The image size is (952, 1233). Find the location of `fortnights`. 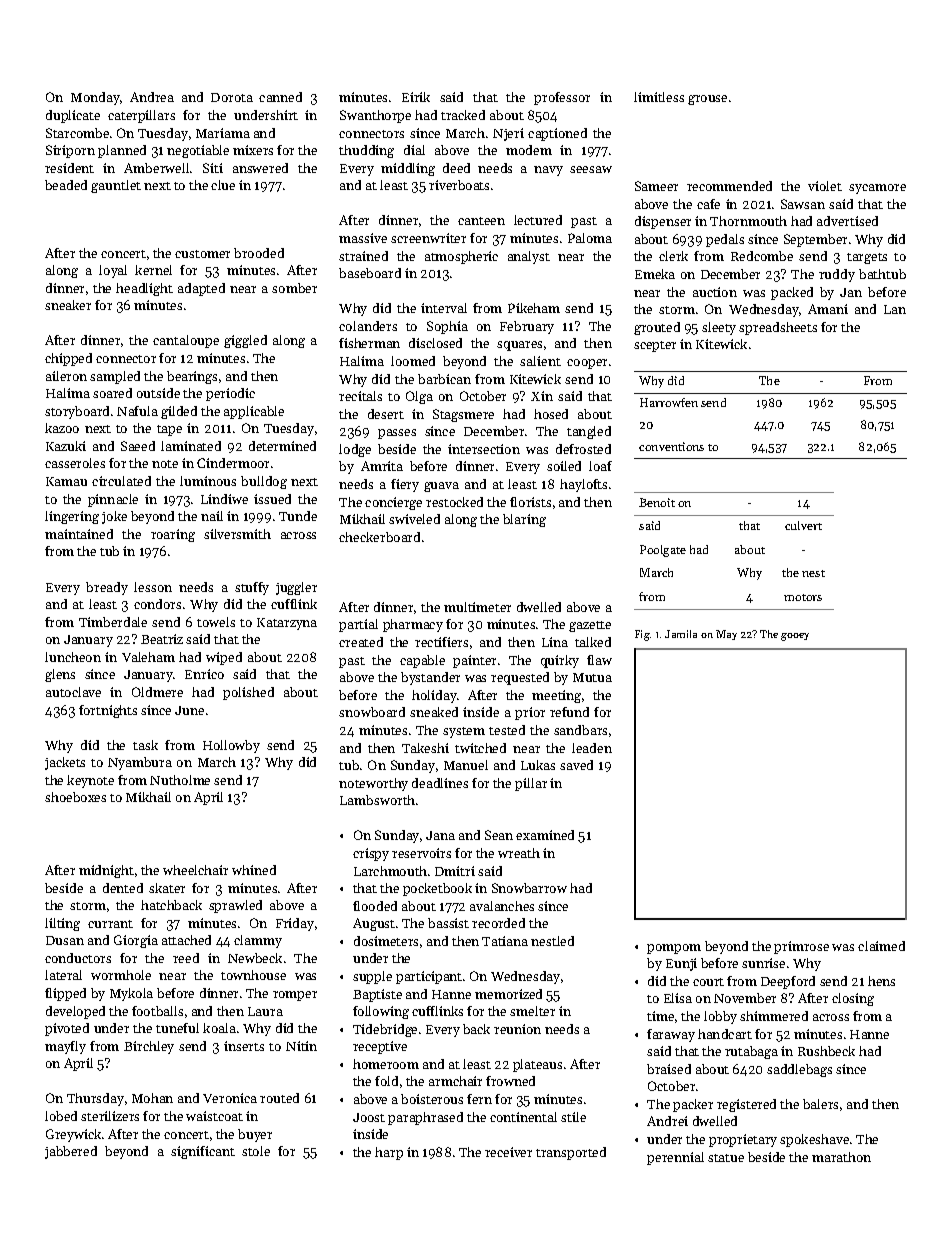

fortnights is located at coordinates (108, 711).
